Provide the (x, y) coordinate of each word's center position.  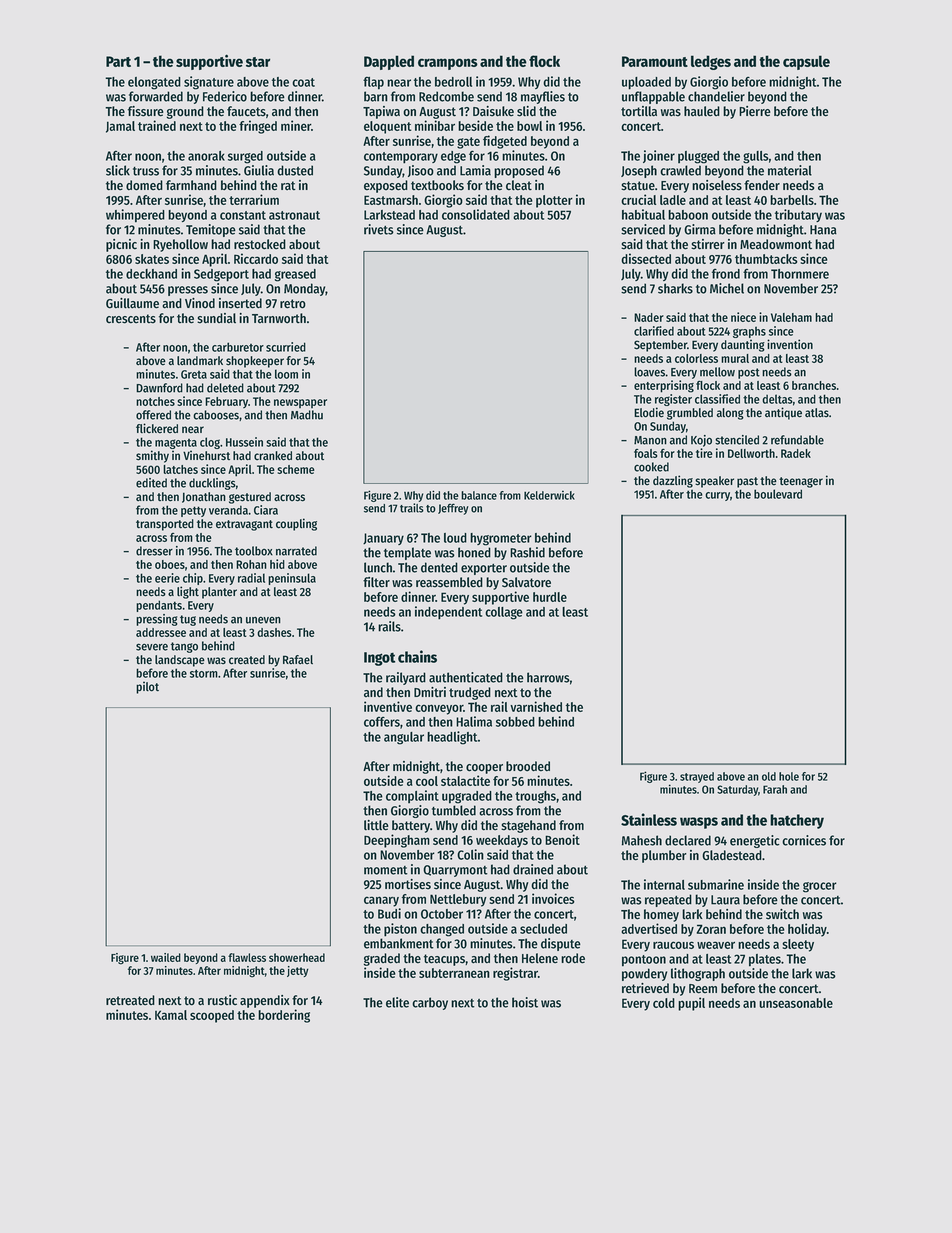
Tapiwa (381, 112)
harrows (548, 677)
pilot (147, 687)
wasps (699, 823)
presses (188, 291)
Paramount (655, 61)
